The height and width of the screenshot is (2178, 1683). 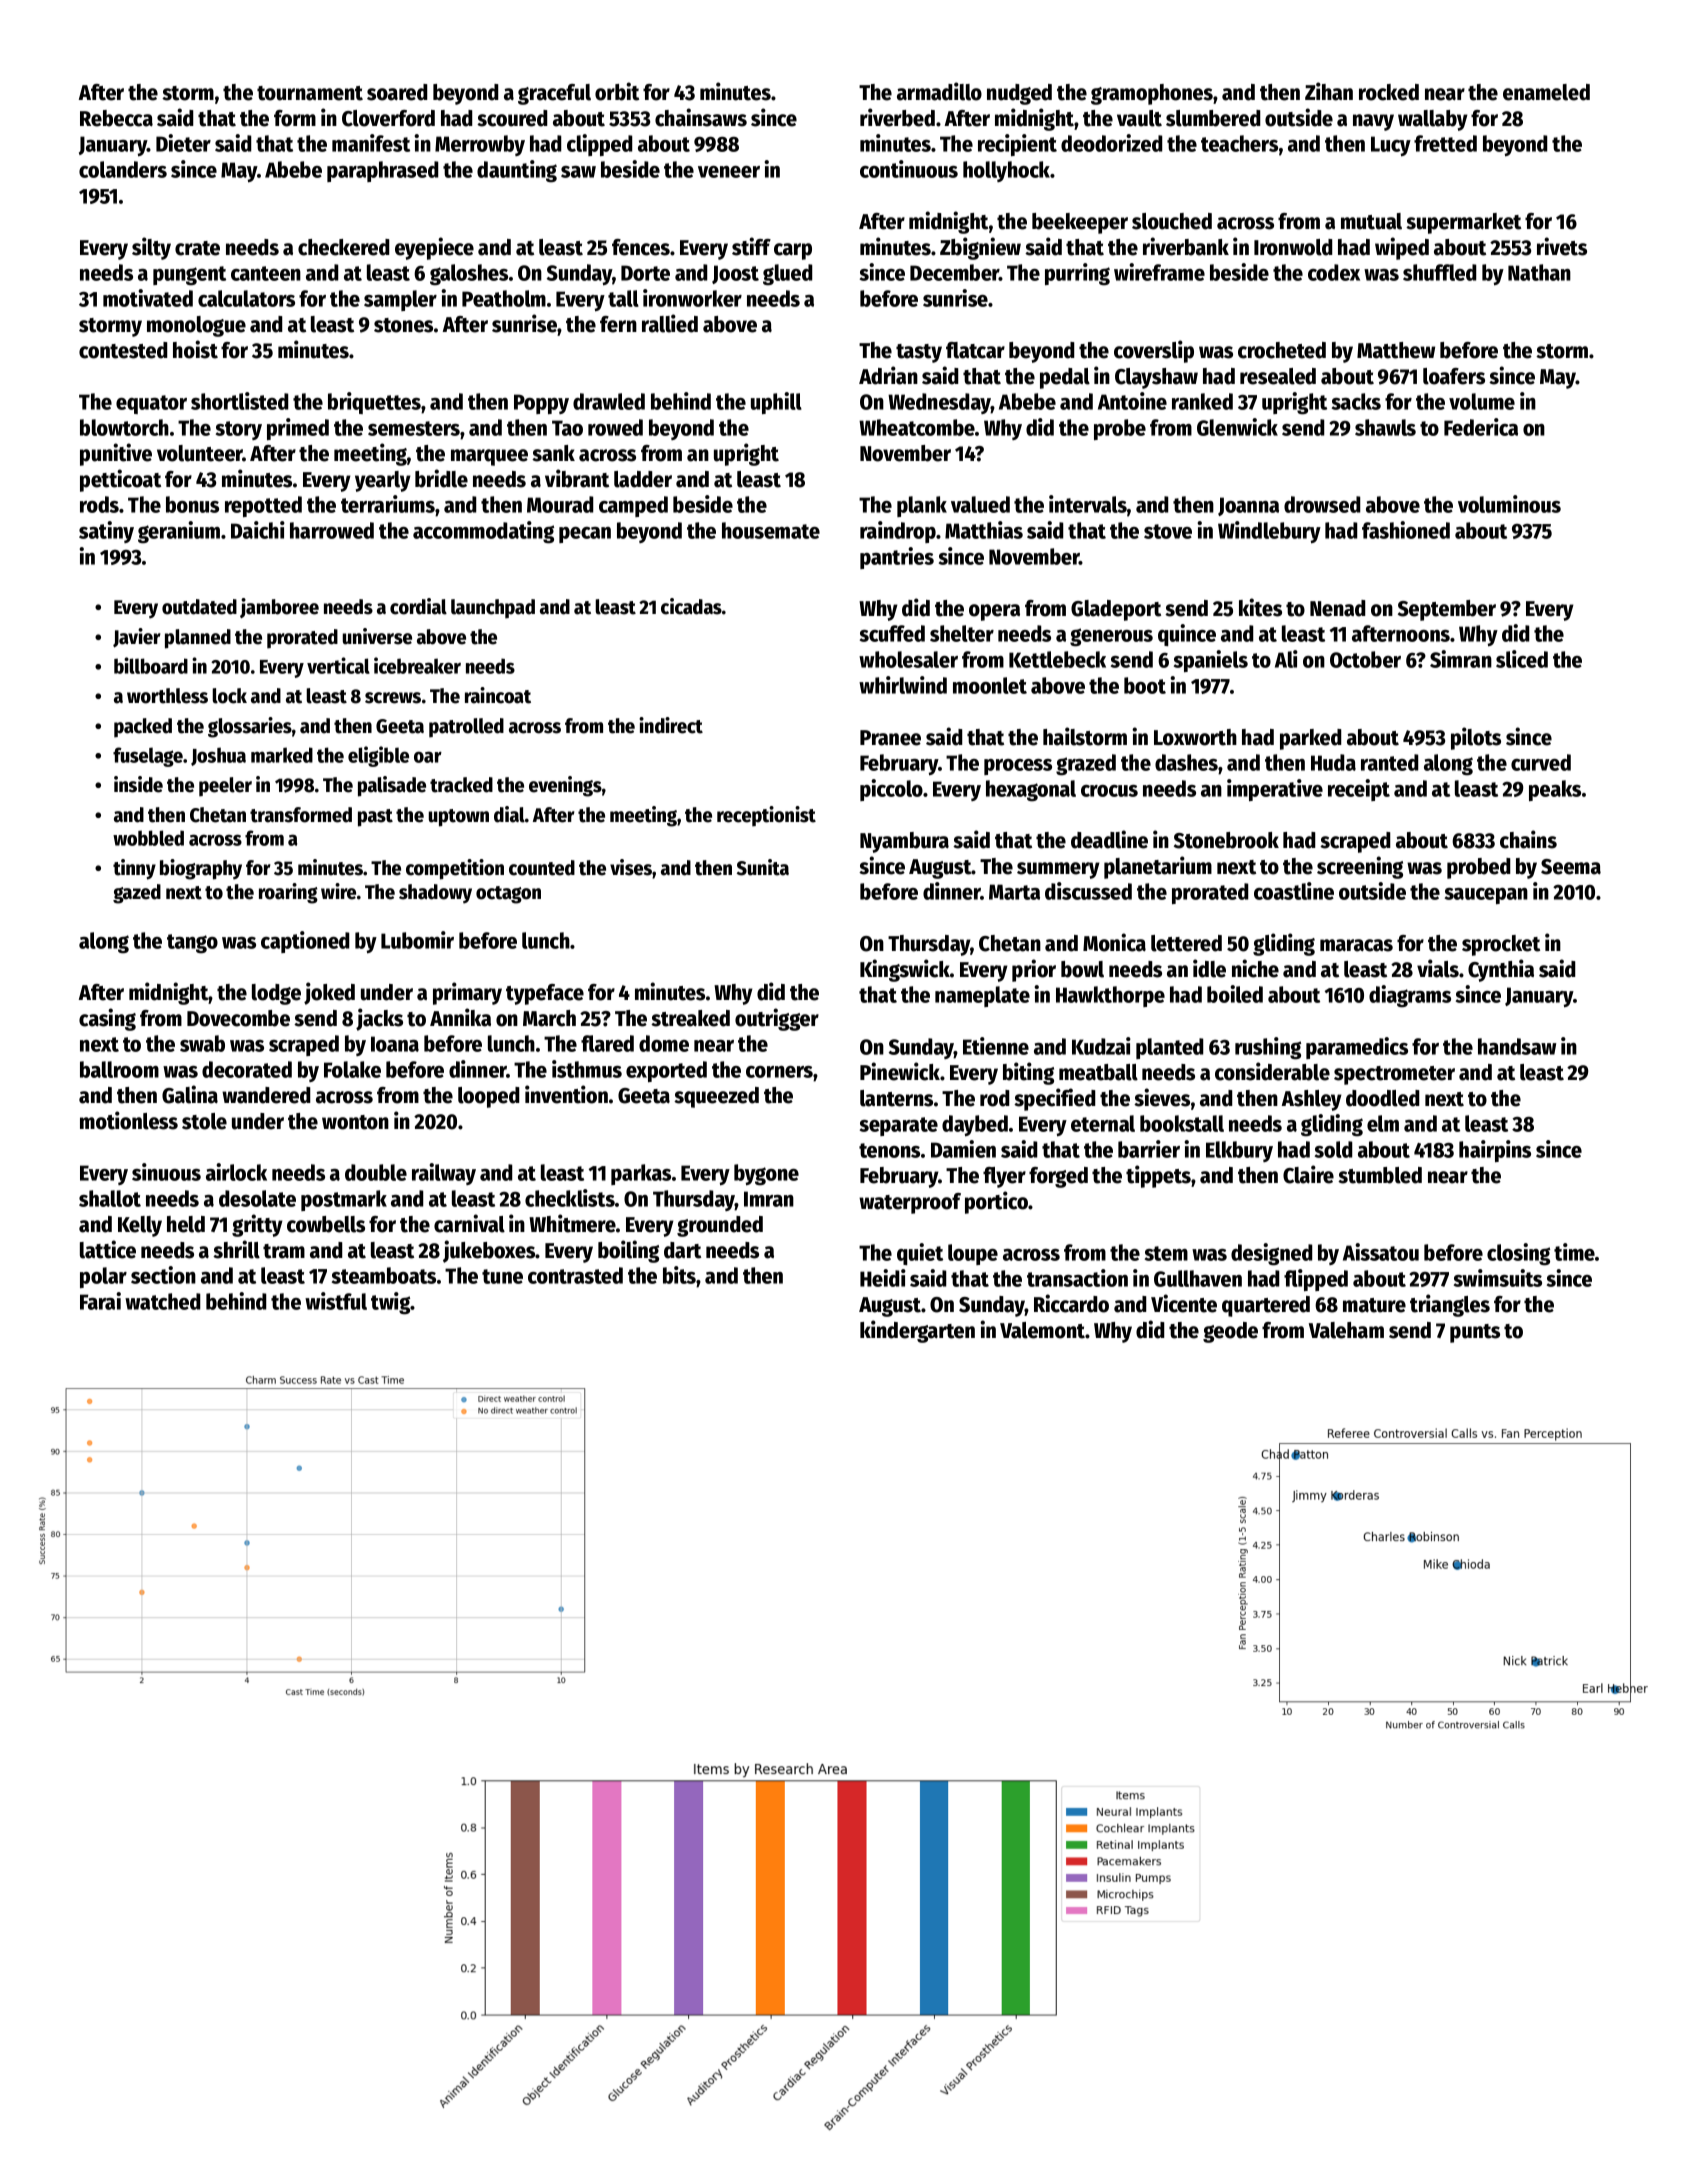 What do you see at coordinates (162, 1301) in the screenshot?
I see `watched` at bounding box center [162, 1301].
